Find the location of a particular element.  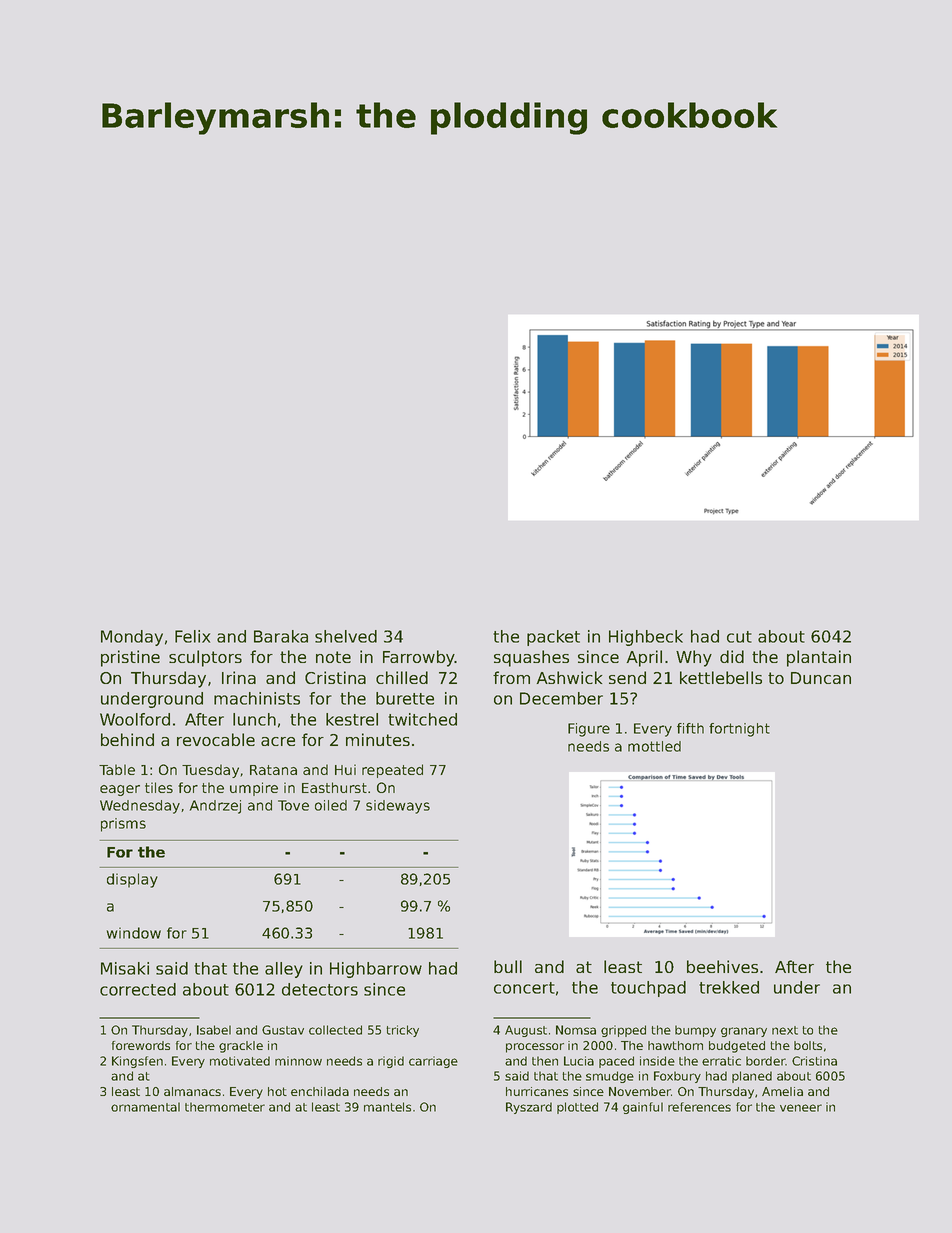

rigid is located at coordinates (391, 1062).
